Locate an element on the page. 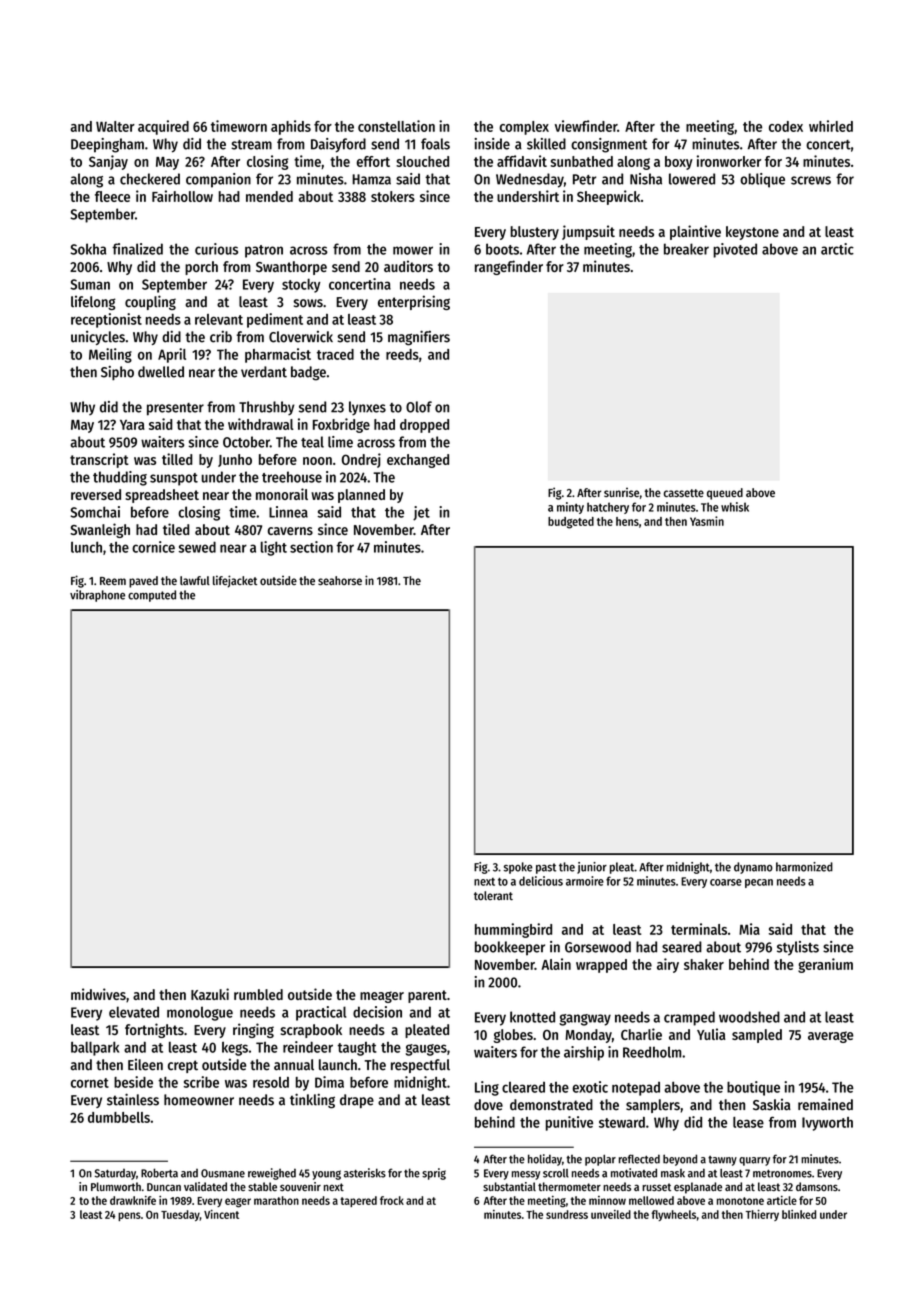 Image resolution: width=924 pixels, height=1308 pixels. breaker is located at coordinates (686, 249).
